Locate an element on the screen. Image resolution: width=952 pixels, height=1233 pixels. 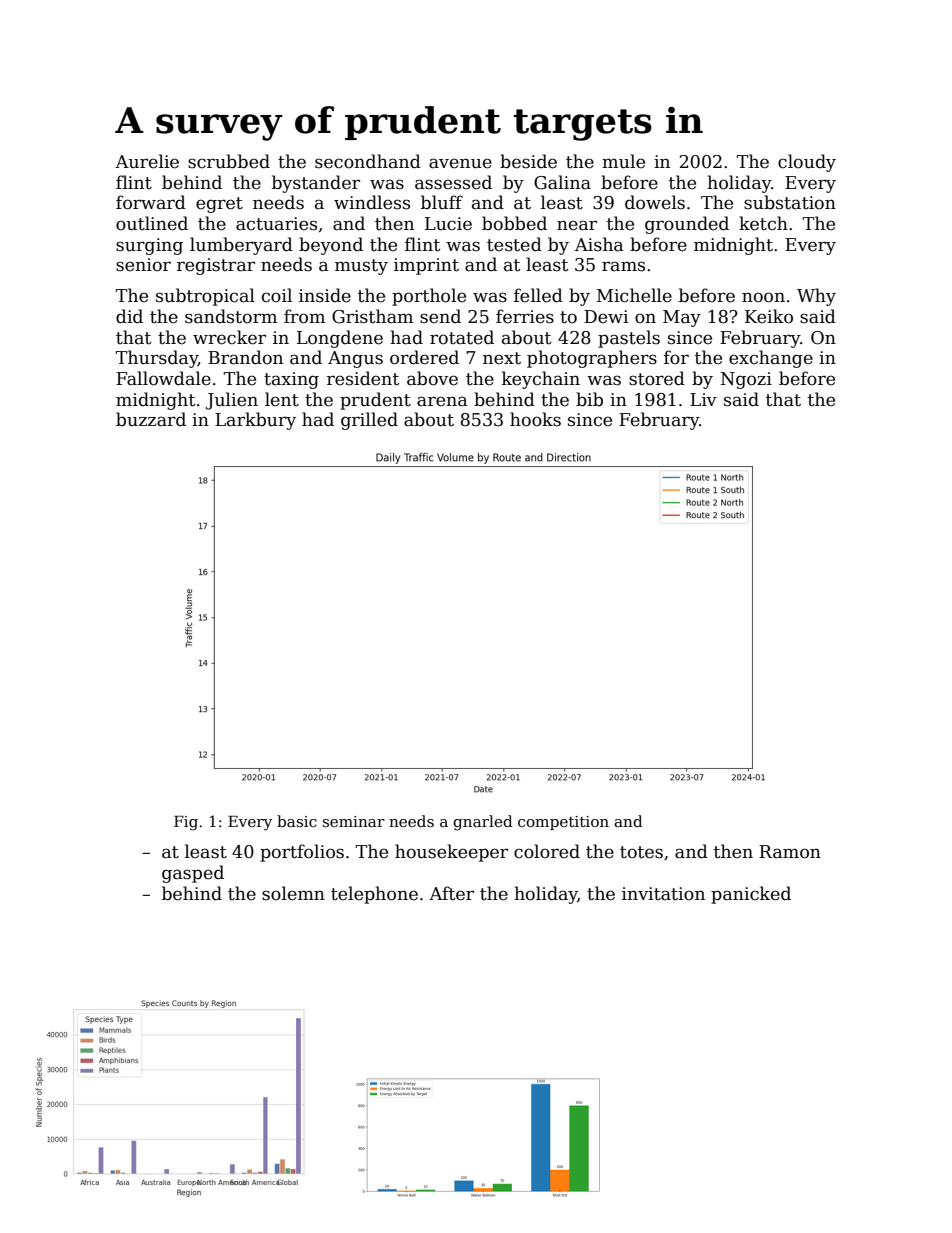
stored is located at coordinates (657, 378).
